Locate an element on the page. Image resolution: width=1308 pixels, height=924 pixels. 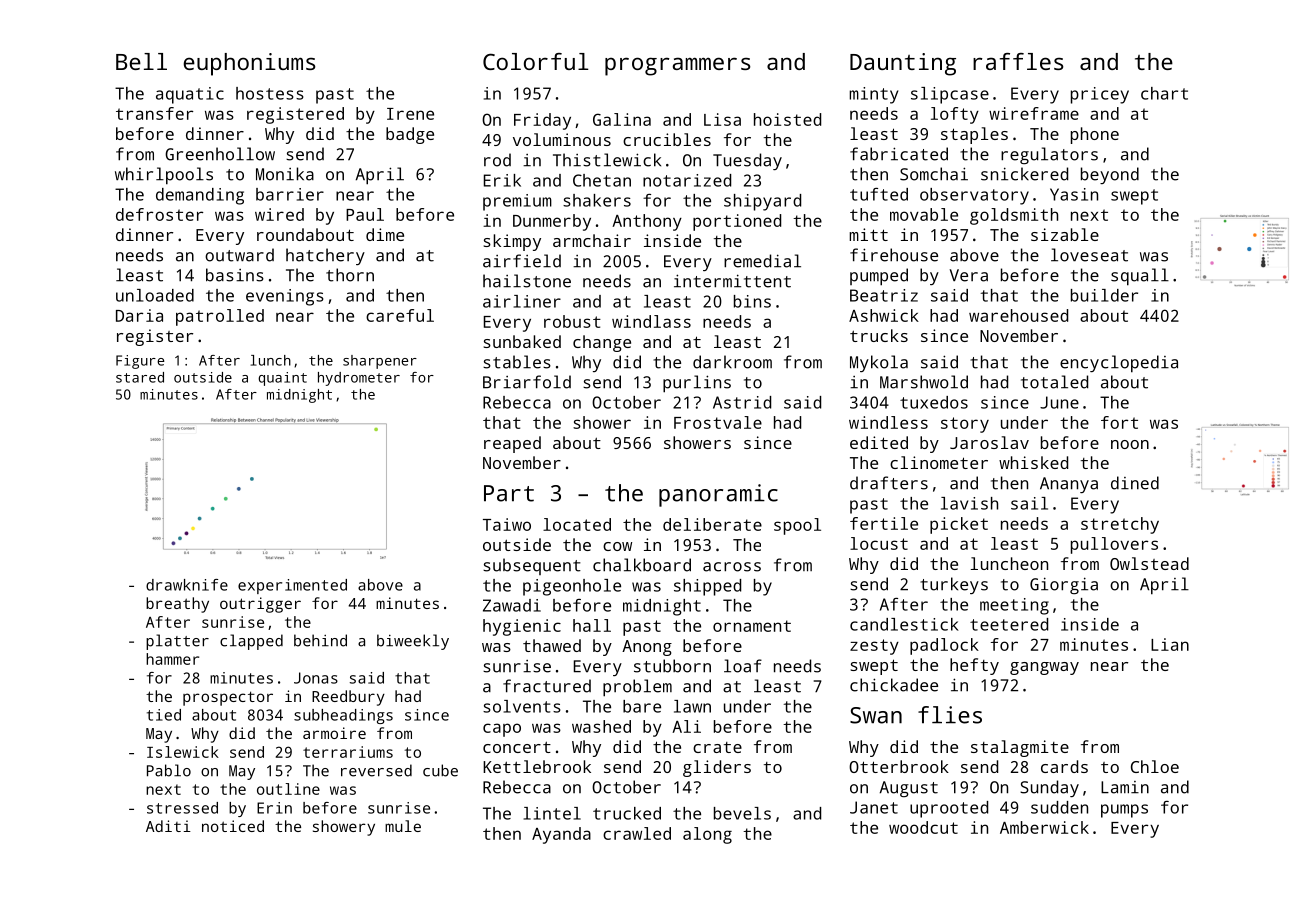
platter is located at coordinates (177, 642).
